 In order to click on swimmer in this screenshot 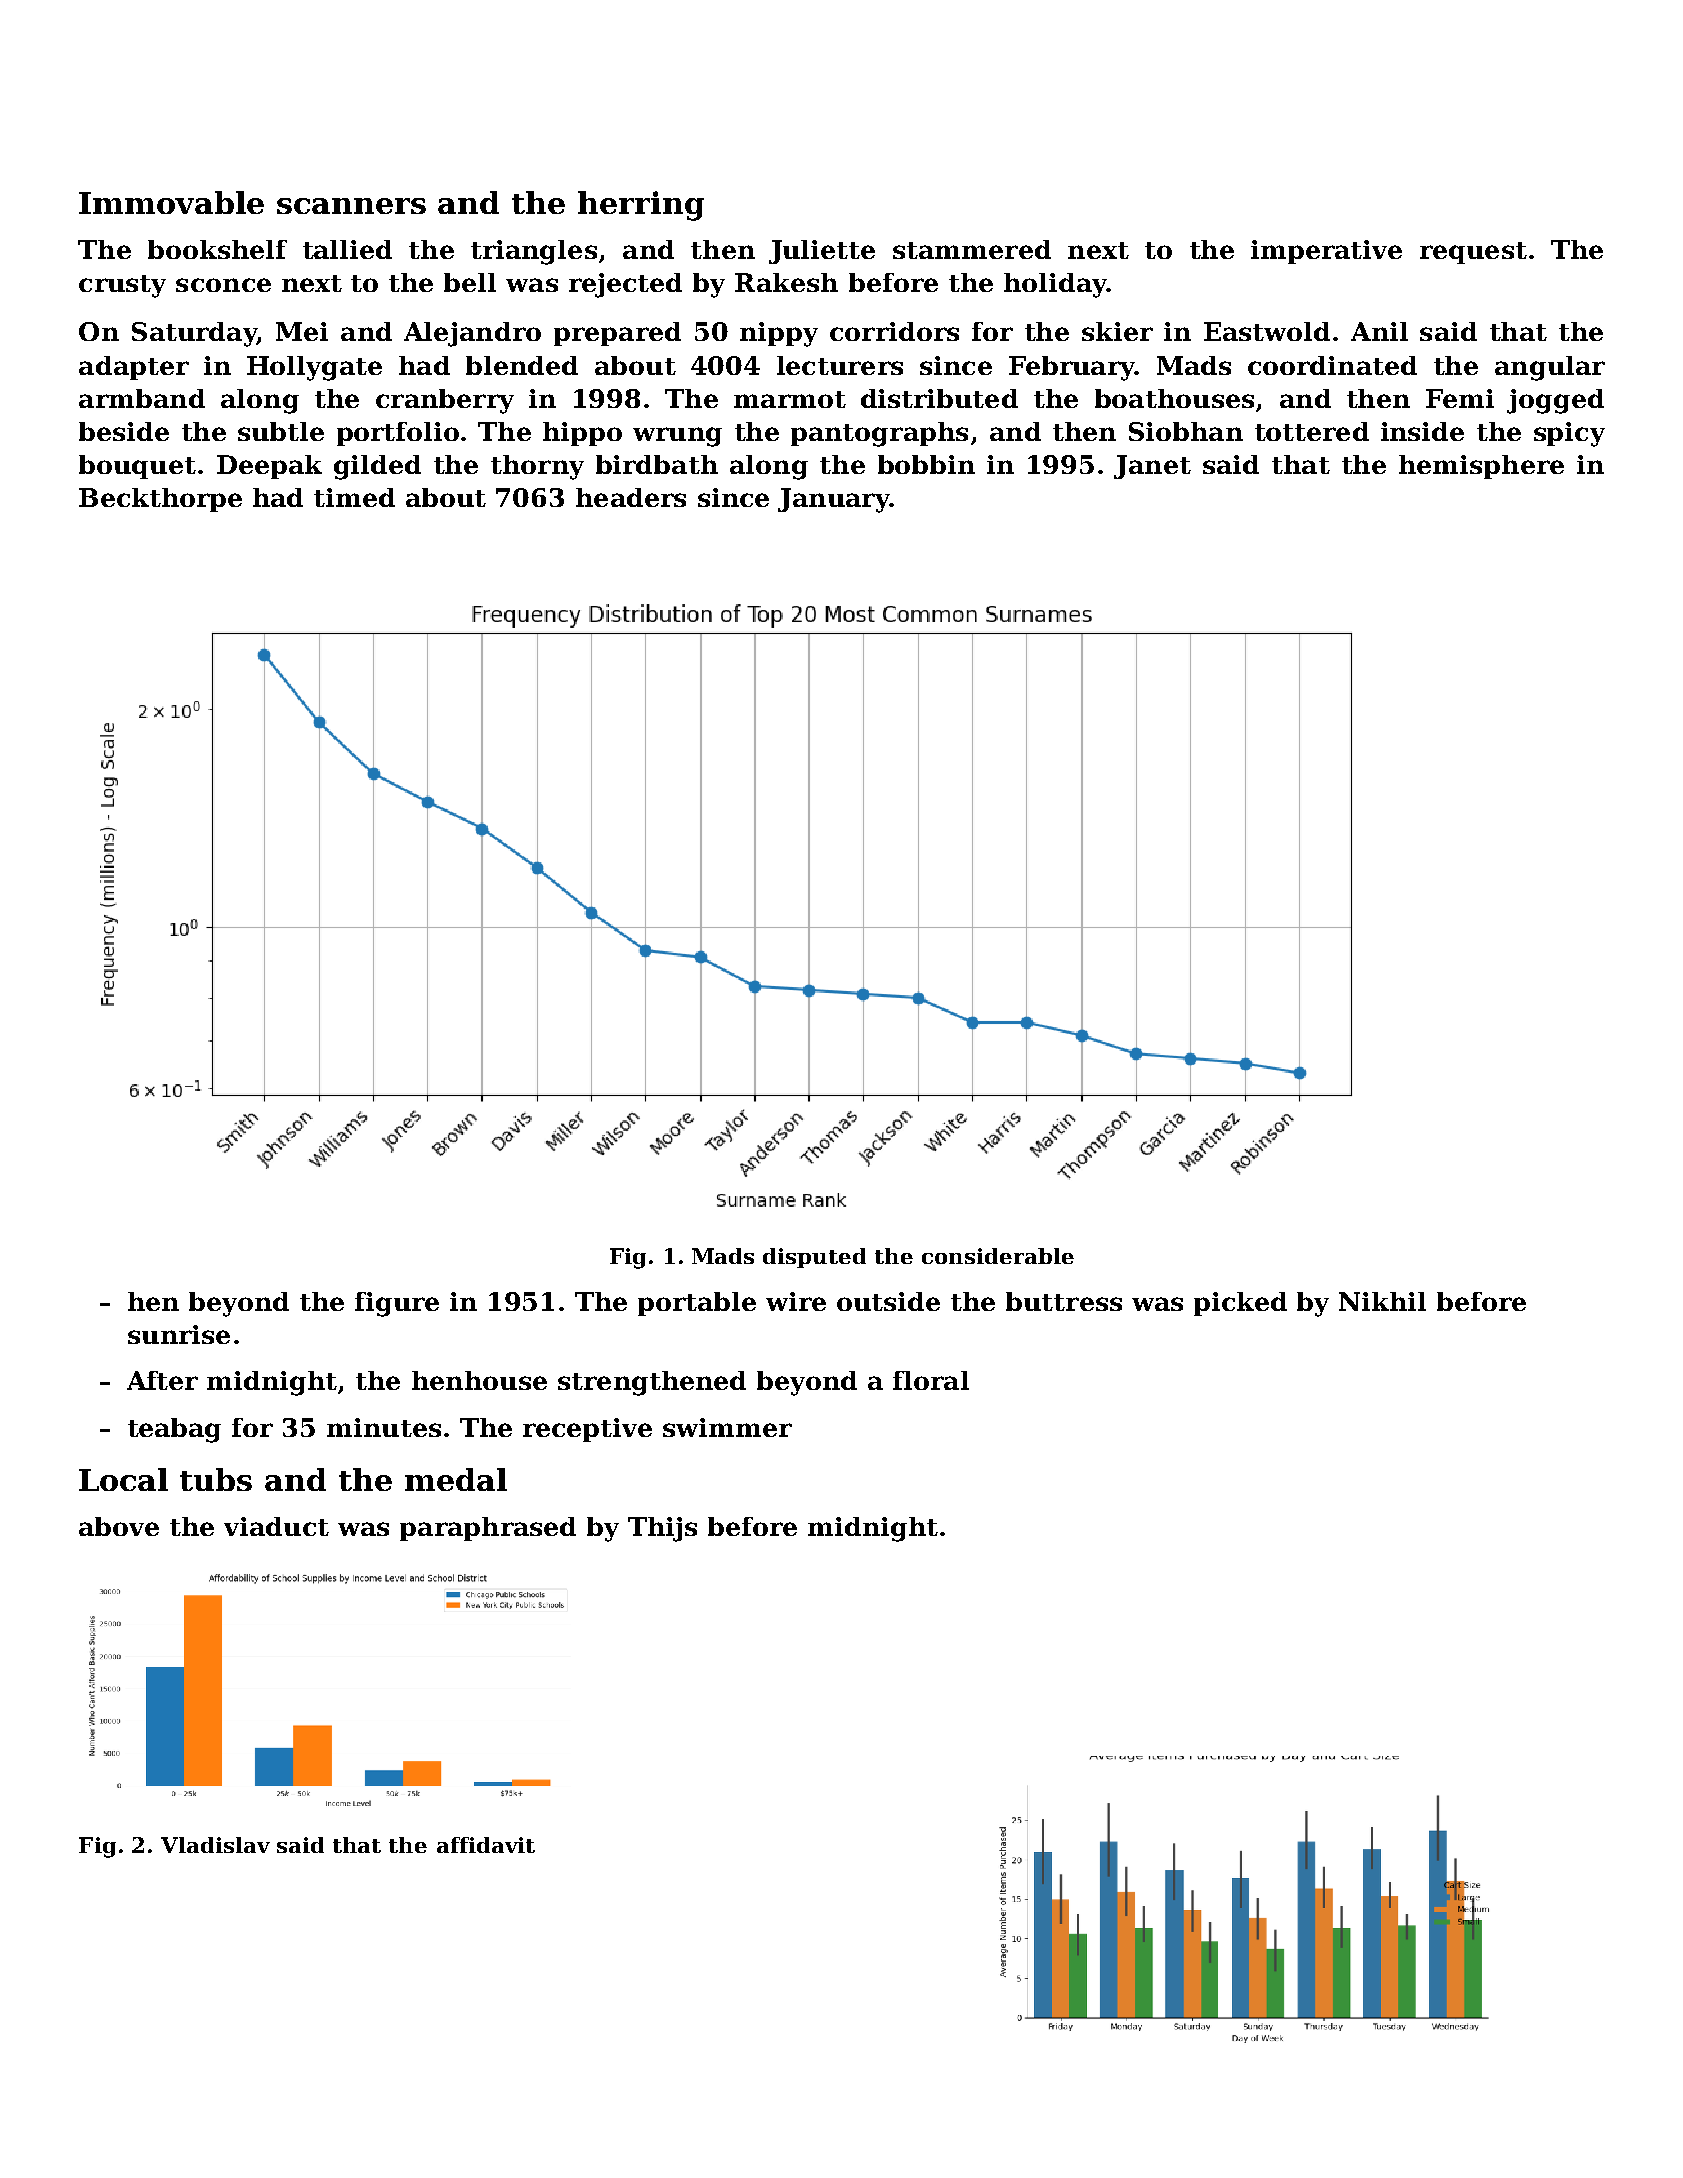, I will do `click(727, 1427)`.
